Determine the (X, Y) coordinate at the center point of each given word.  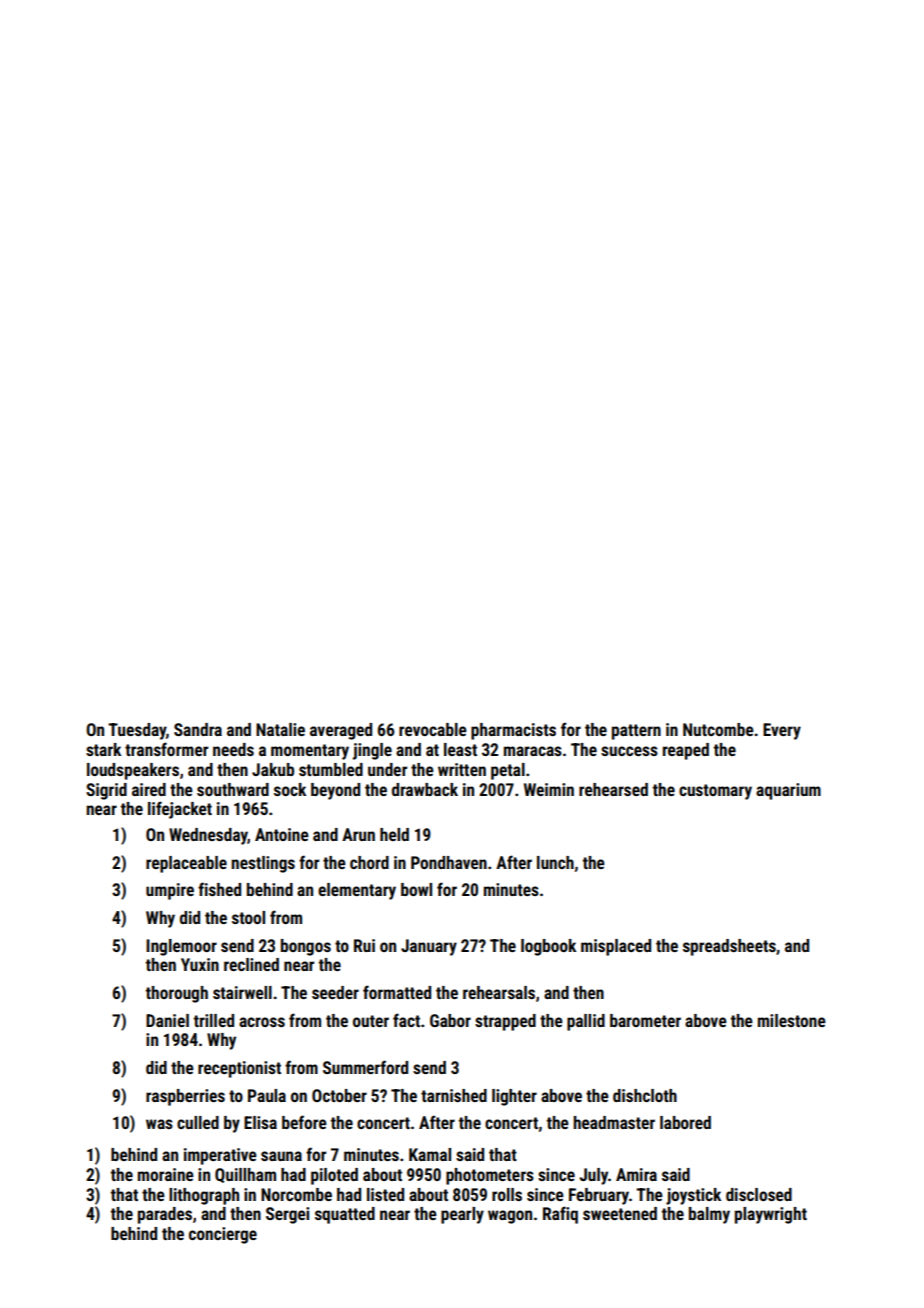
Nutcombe (718, 729)
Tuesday (137, 731)
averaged (341, 731)
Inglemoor (181, 947)
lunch (555, 862)
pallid (586, 1022)
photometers (490, 1176)
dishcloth (645, 1095)
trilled (214, 1020)
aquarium (788, 791)
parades (165, 1215)
